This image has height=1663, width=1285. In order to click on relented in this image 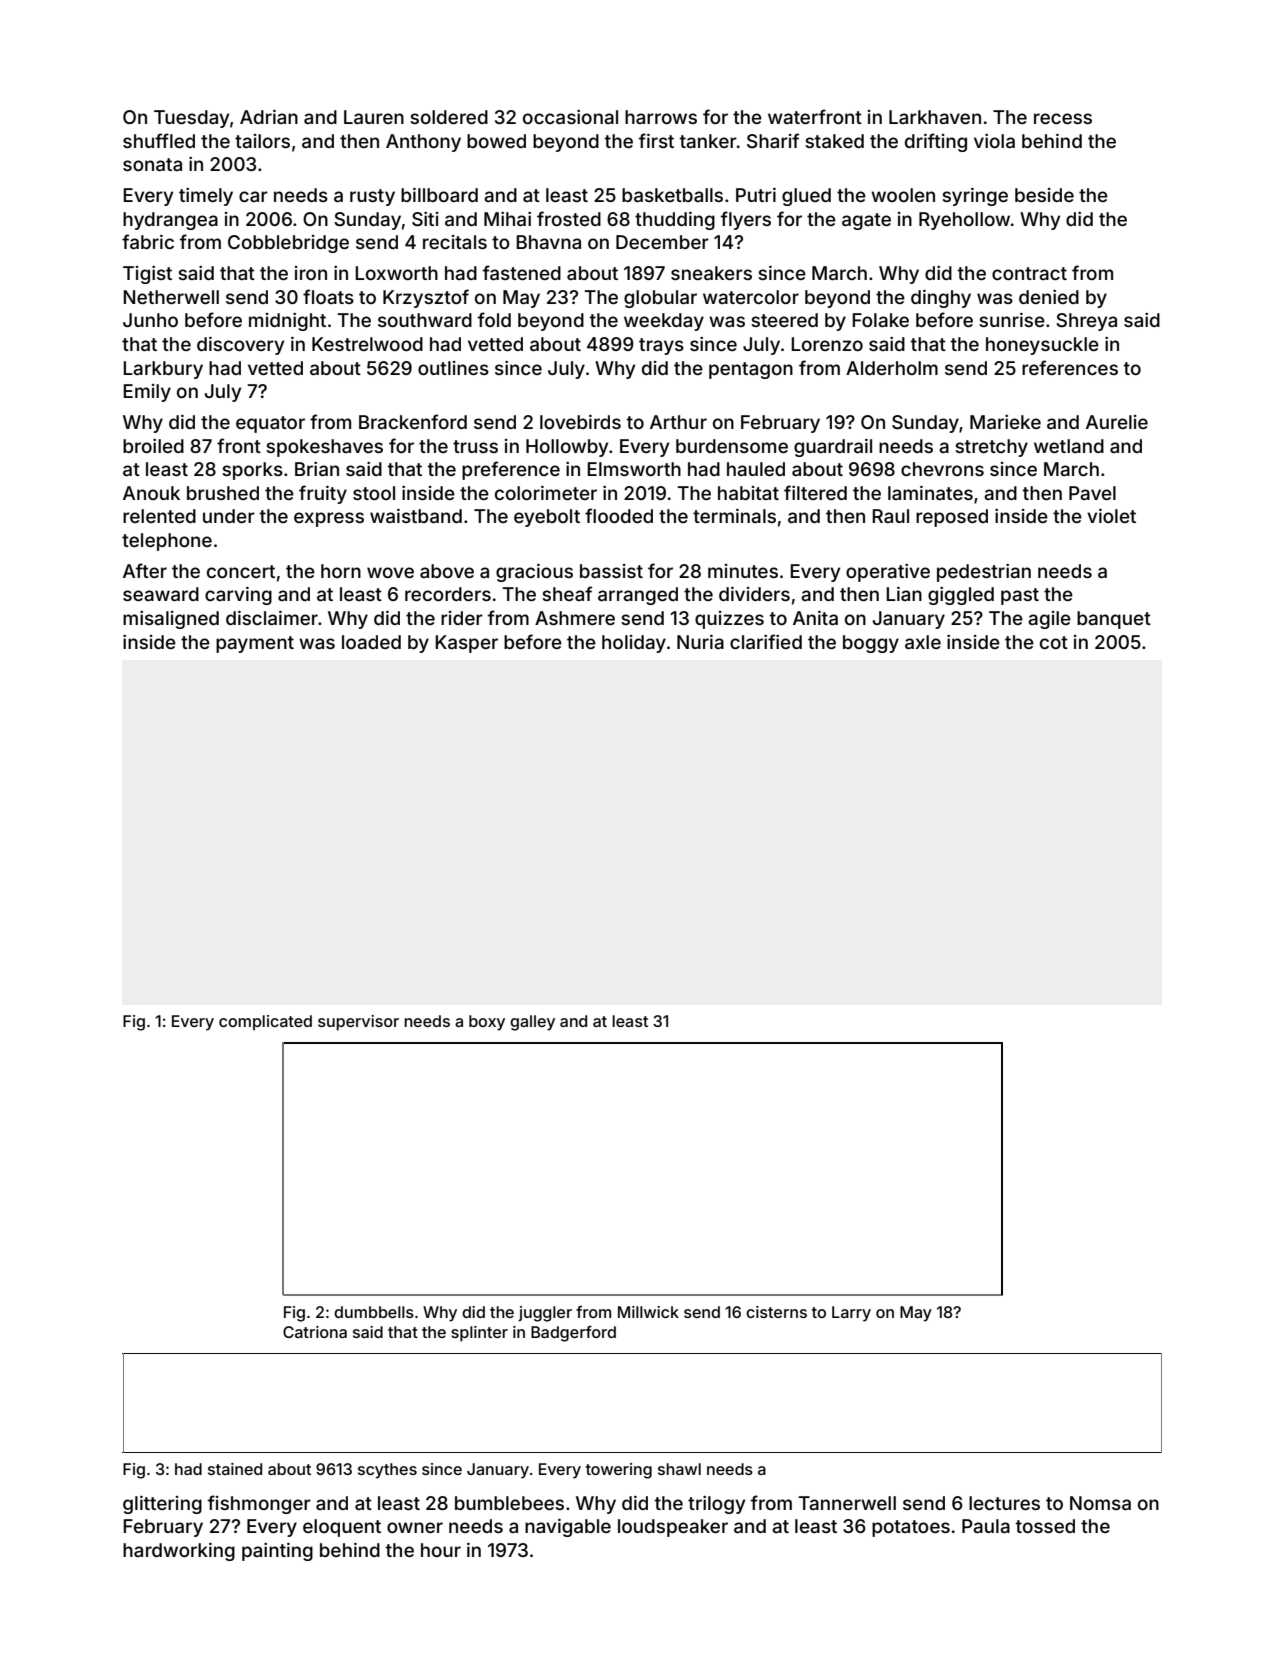, I will do `click(159, 516)`.
